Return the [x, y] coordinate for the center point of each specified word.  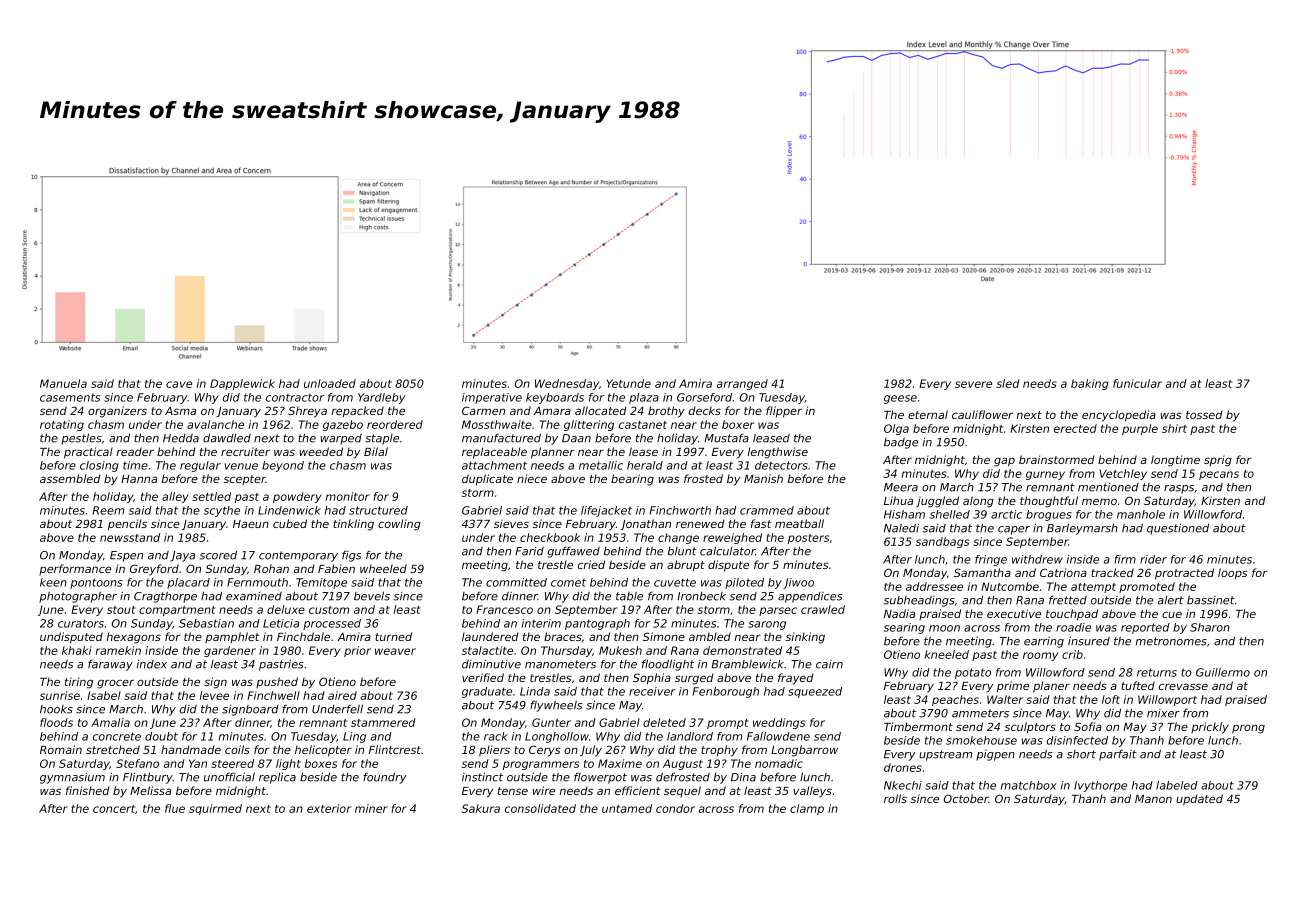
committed [516, 582]
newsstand [130, 537]
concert [114, 809]
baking [1090, 384]
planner [553, 453]
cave [179, 384]
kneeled [947, 654]
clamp [807, 809]
